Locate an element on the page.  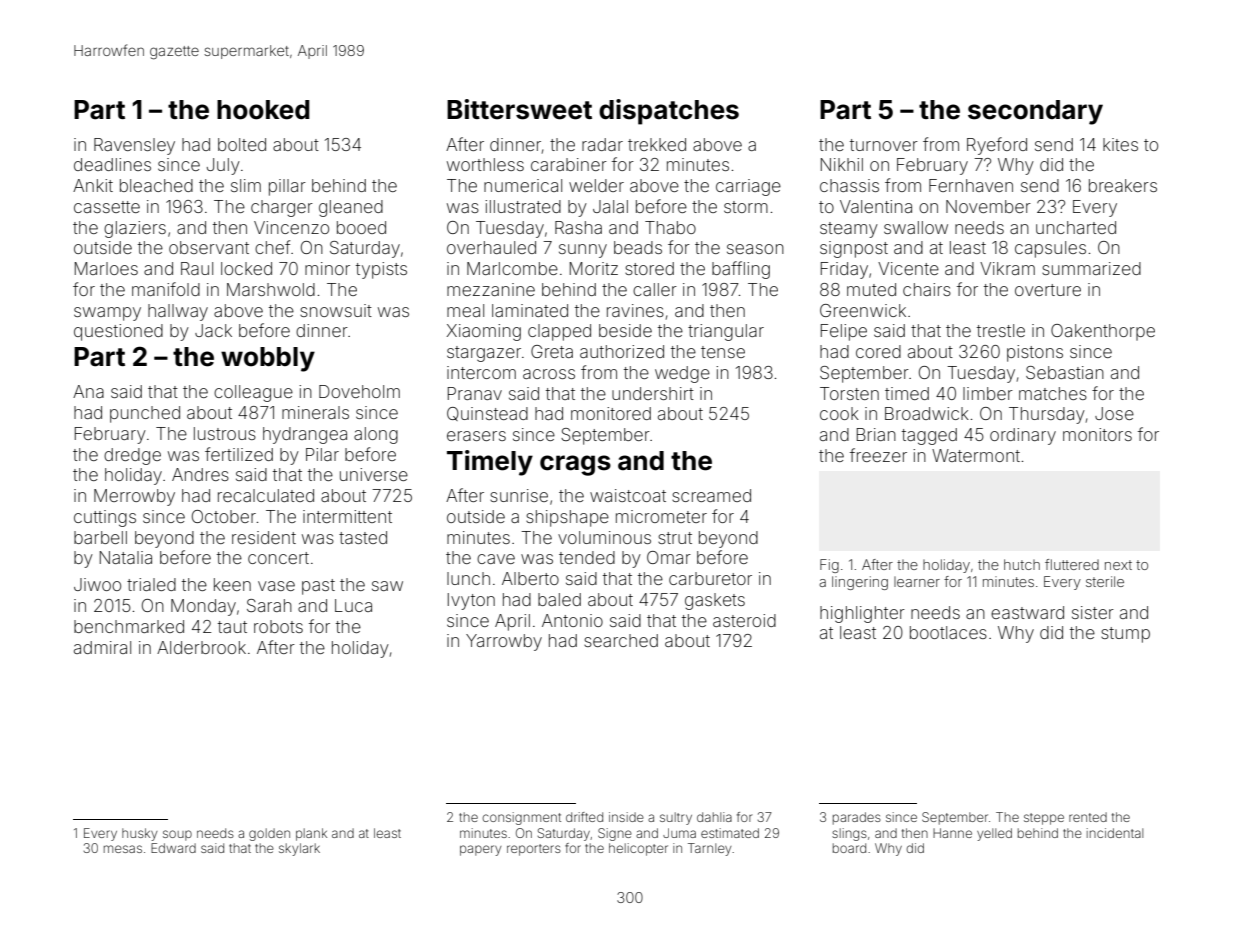
chassis is located at coordinates (849, 185).
